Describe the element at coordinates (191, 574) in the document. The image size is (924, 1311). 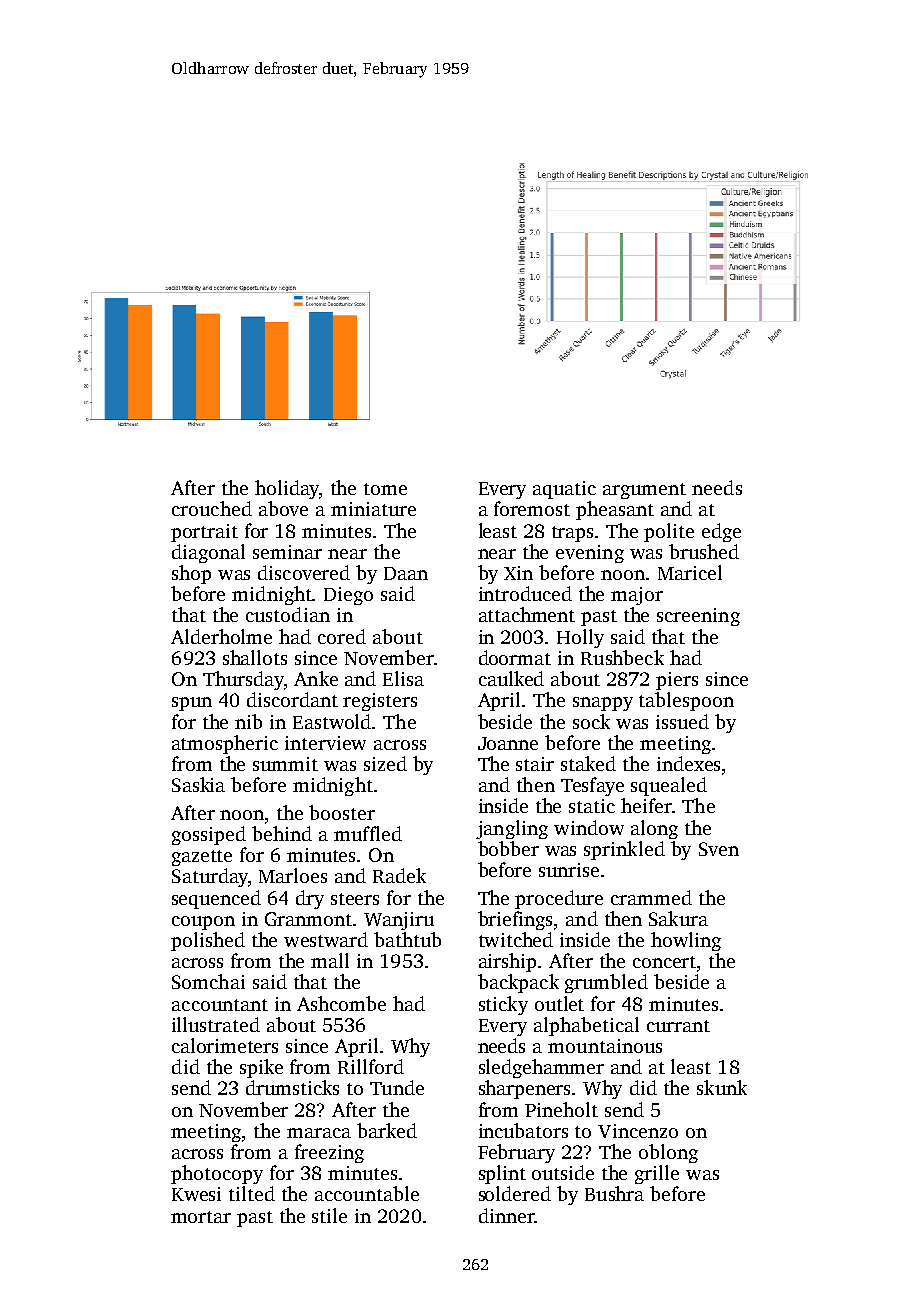
I see `shop` at that location.
